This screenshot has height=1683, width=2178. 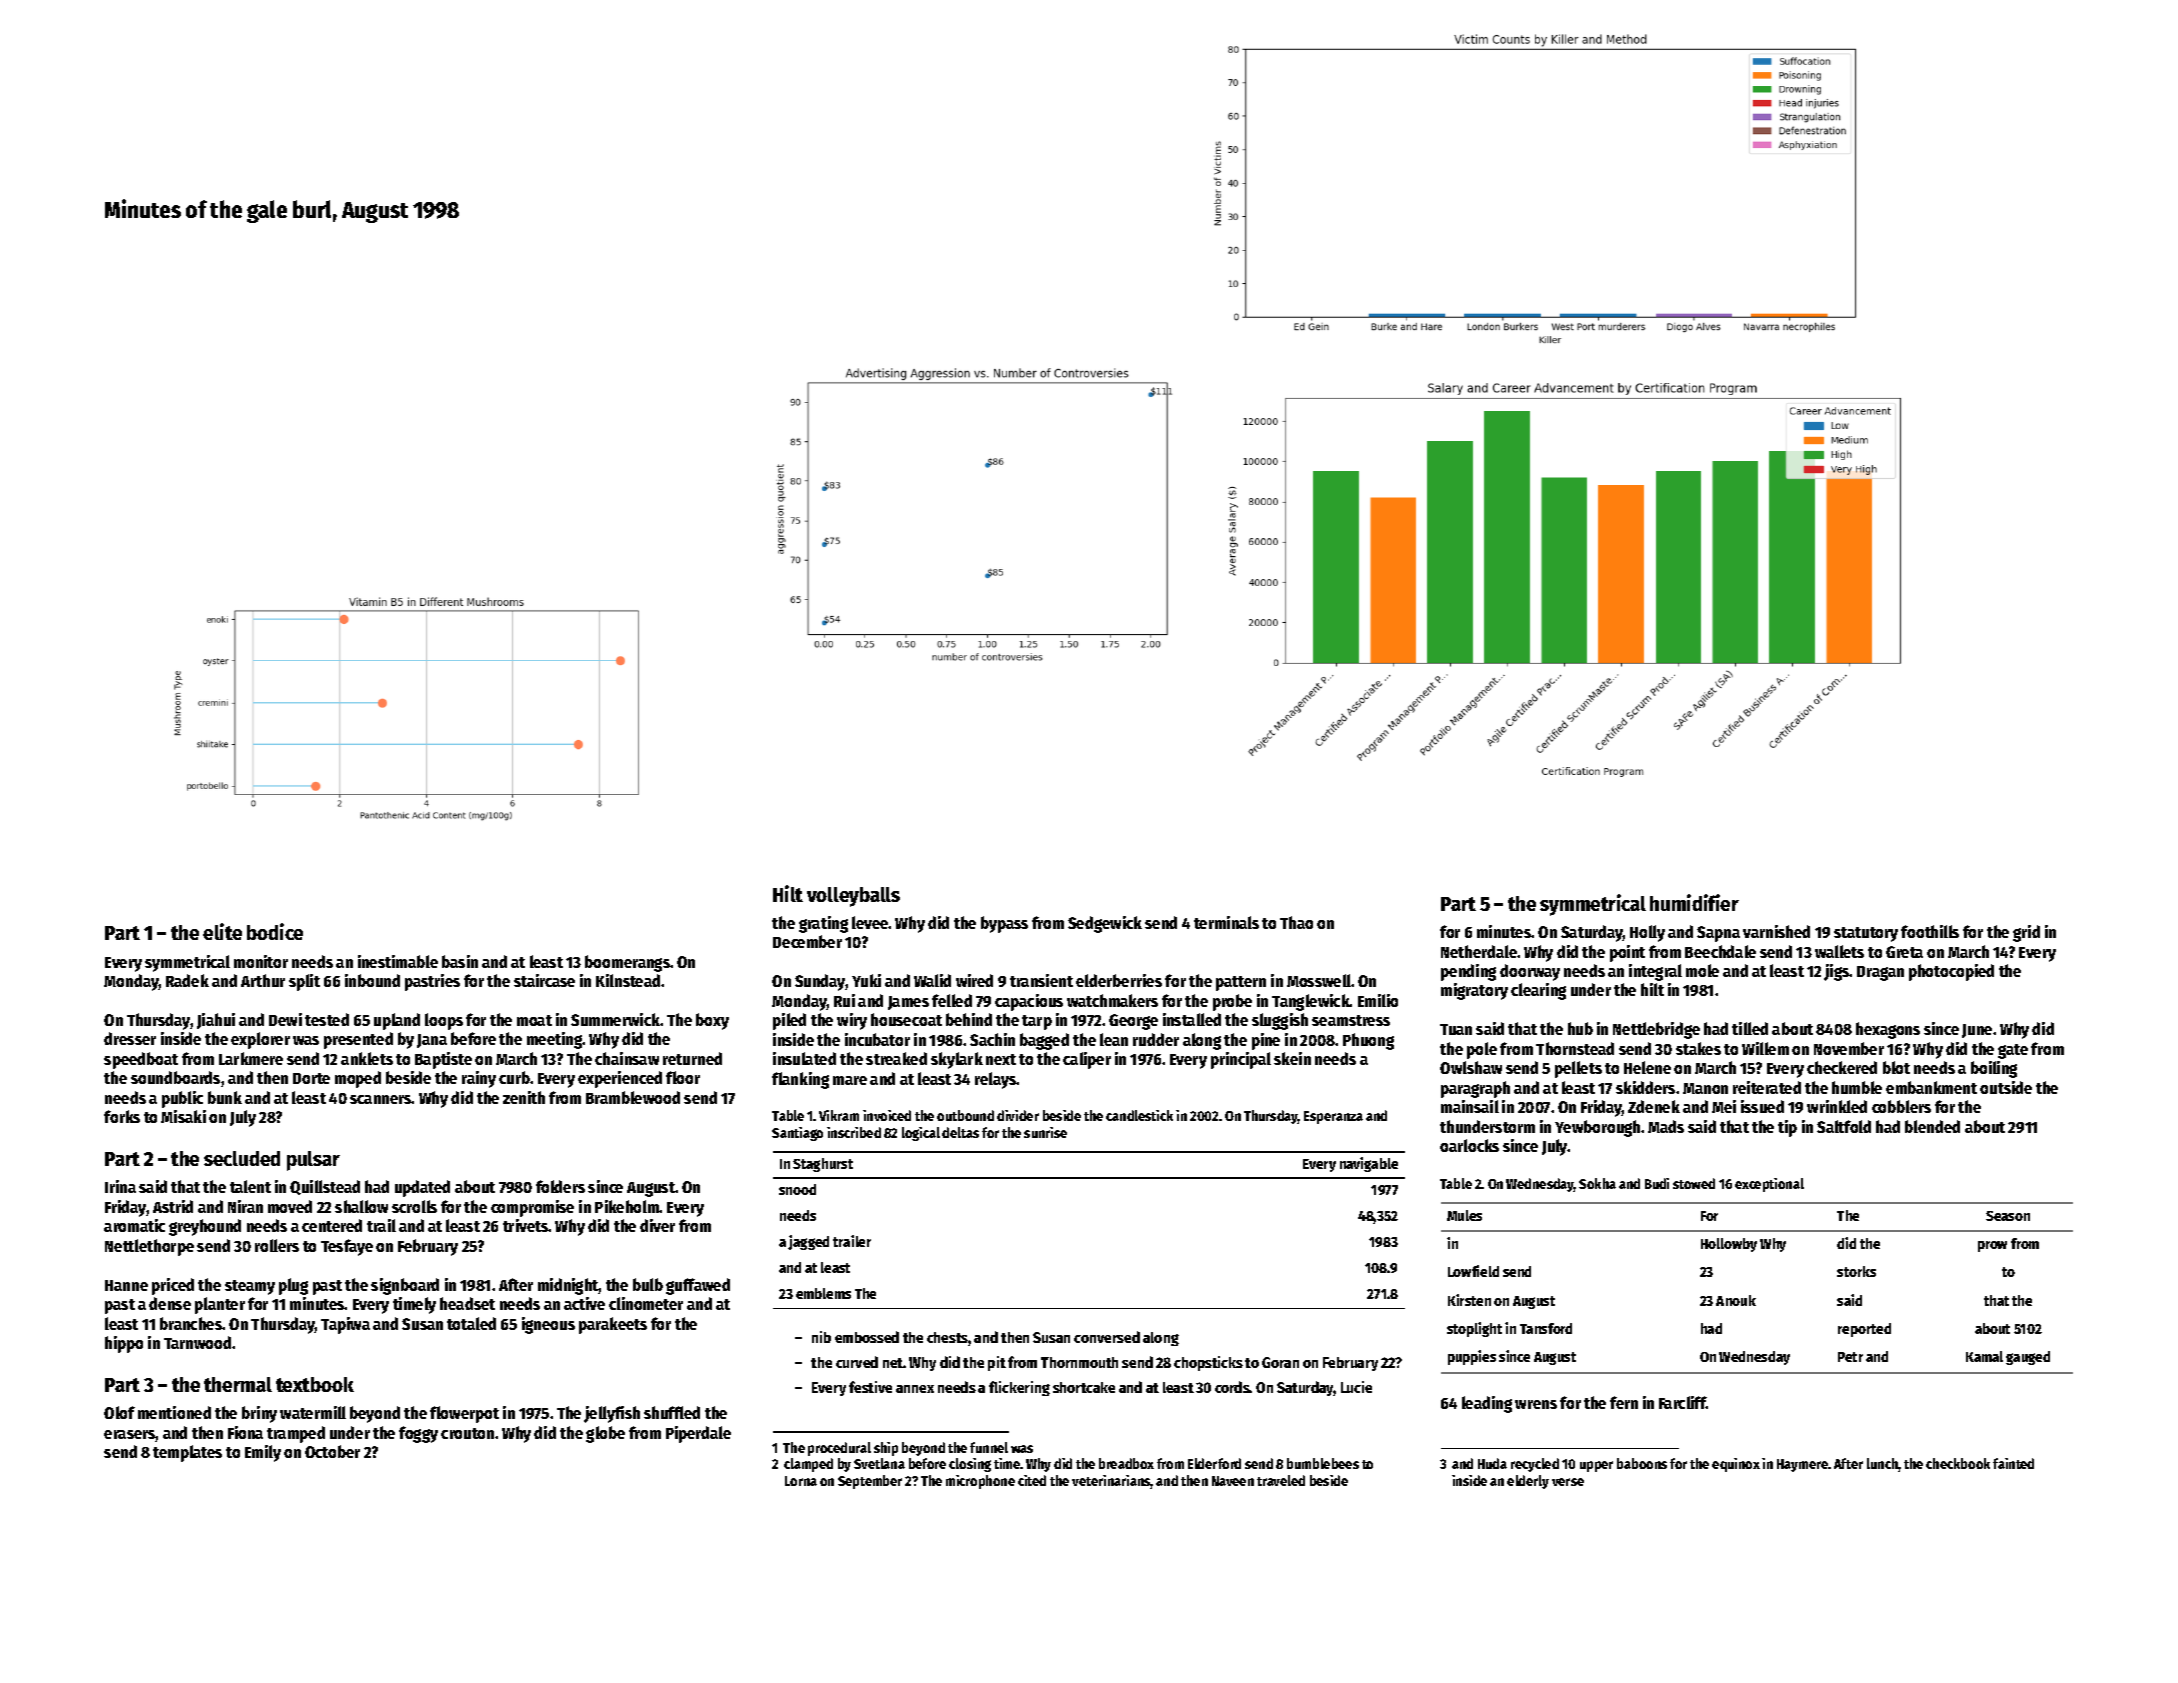 What do you see at coordinates (526, 1225) in the screenshot?
I see `trivets` at bounding box center [526, 1225].
